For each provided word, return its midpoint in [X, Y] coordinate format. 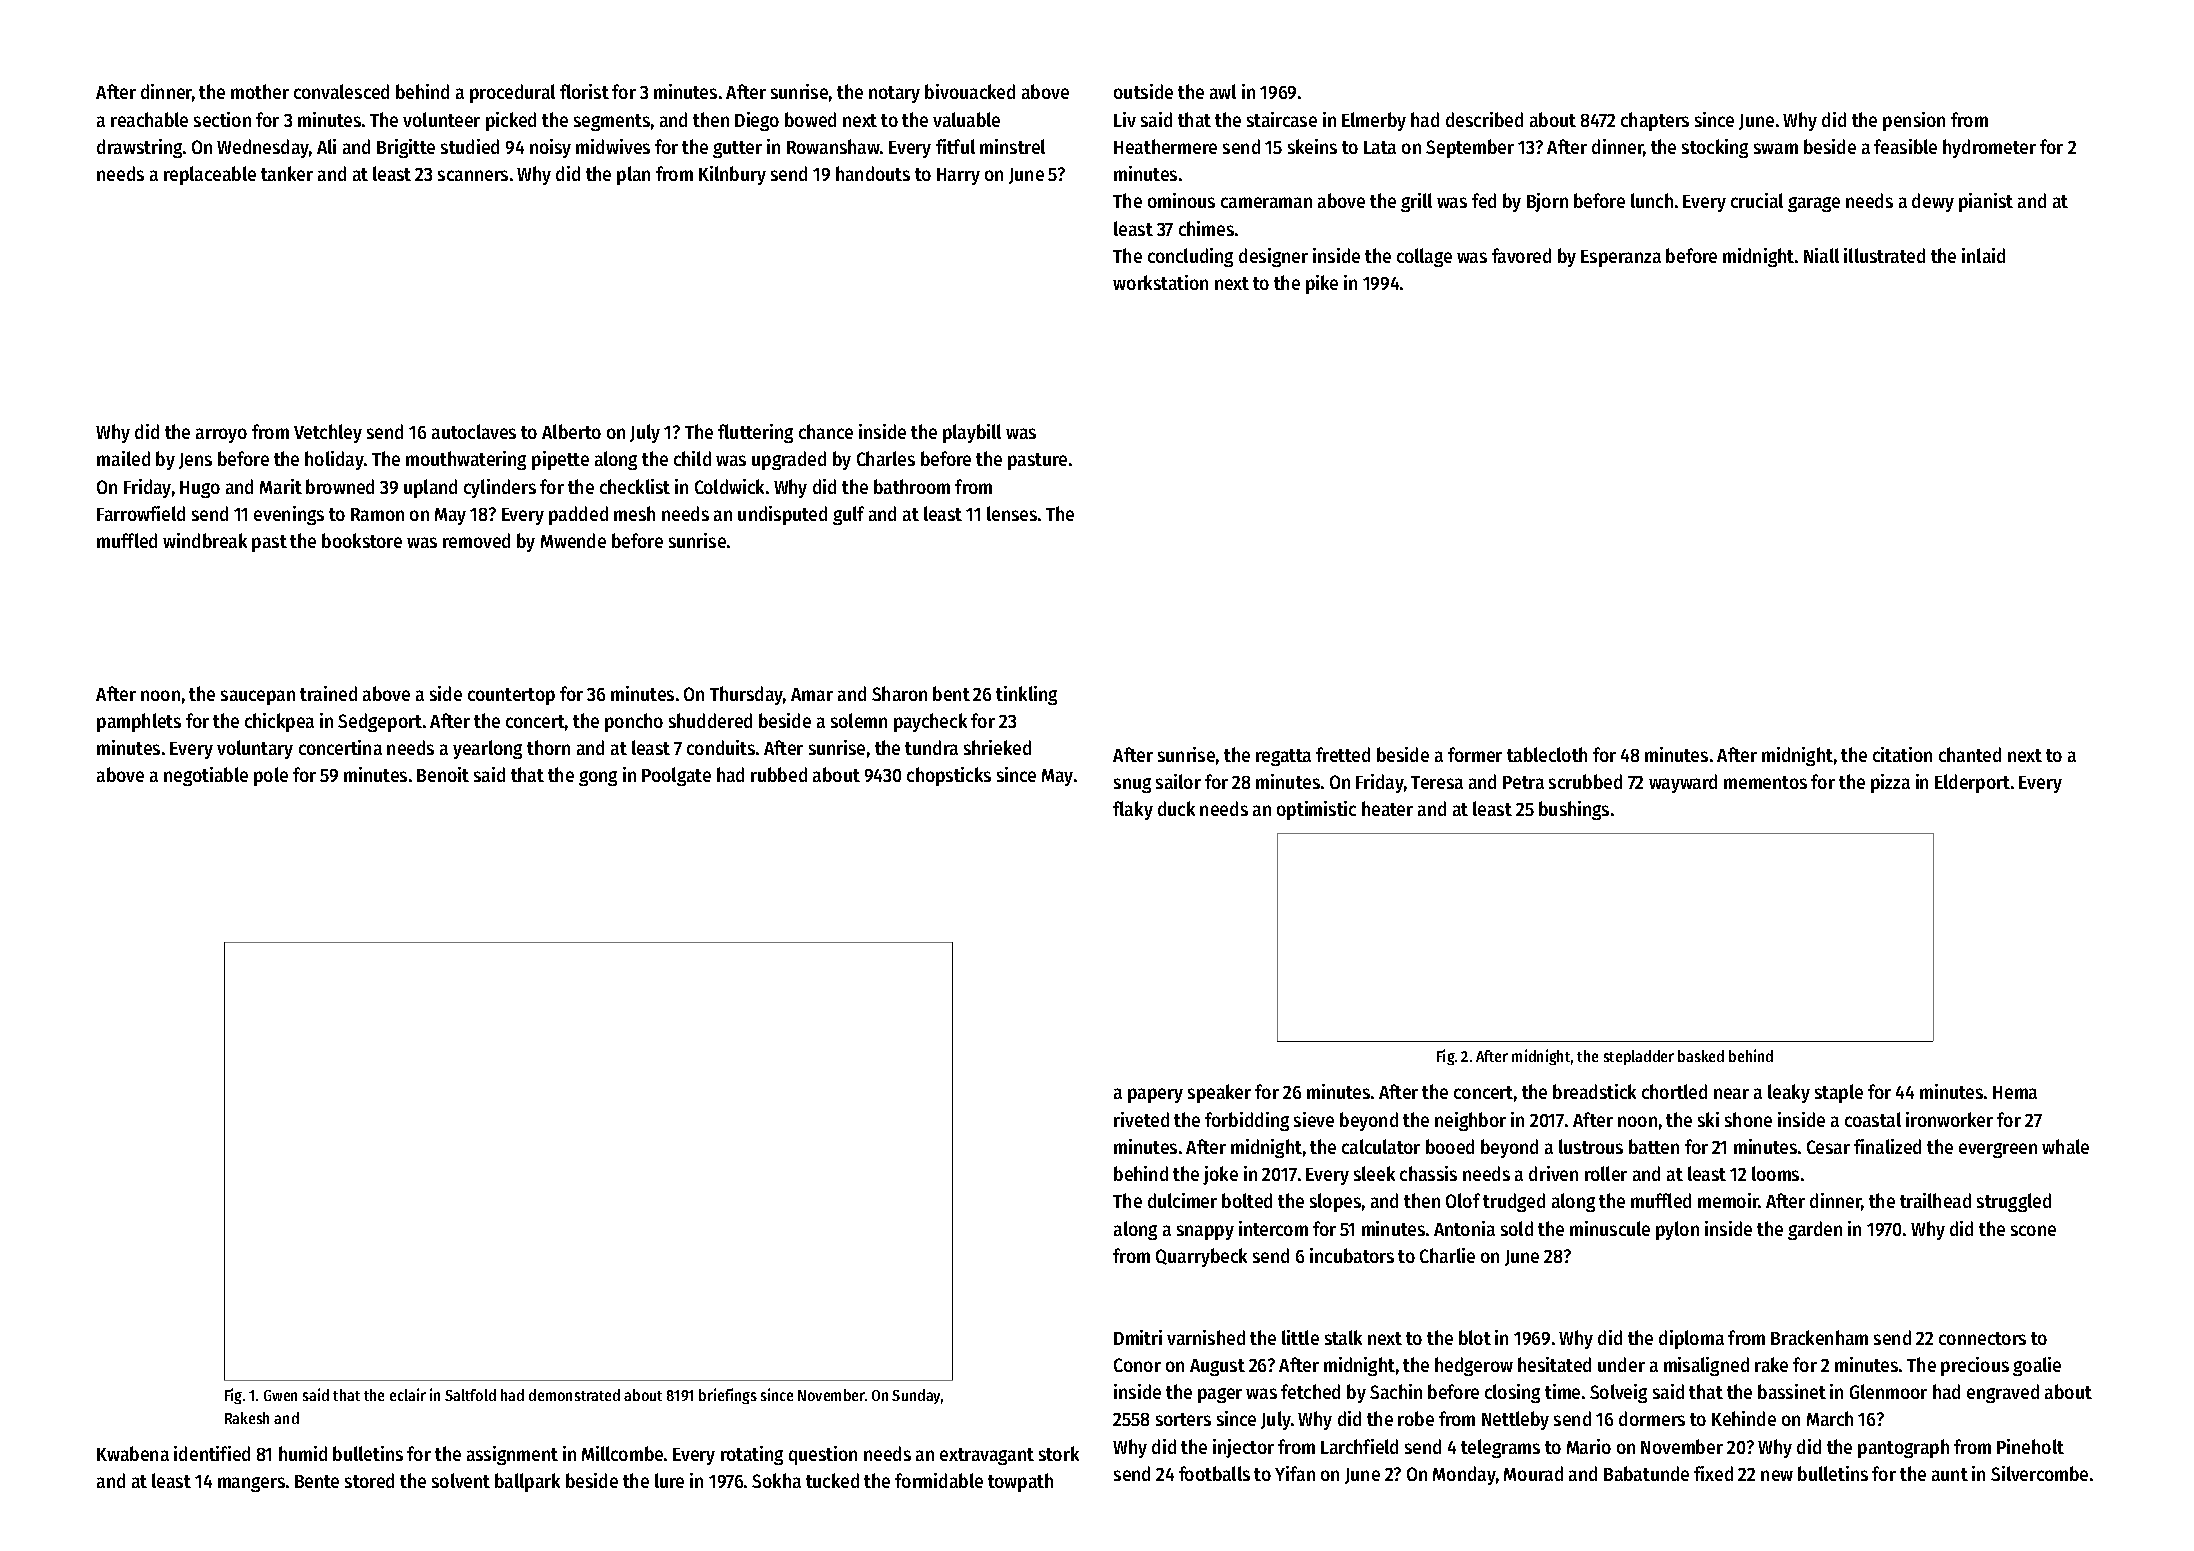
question [823, 1455]
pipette [560, 460]
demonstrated [574, 1395]
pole [271, 776]
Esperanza [1621, 258]
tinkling [1026, 695]
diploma [1691, 1339]
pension [1914, 121]
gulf [848, 515]
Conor [1137, 1365]
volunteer [441, 119]
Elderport [1972, 783]
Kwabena [133, 1453]
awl [1223, 91]
